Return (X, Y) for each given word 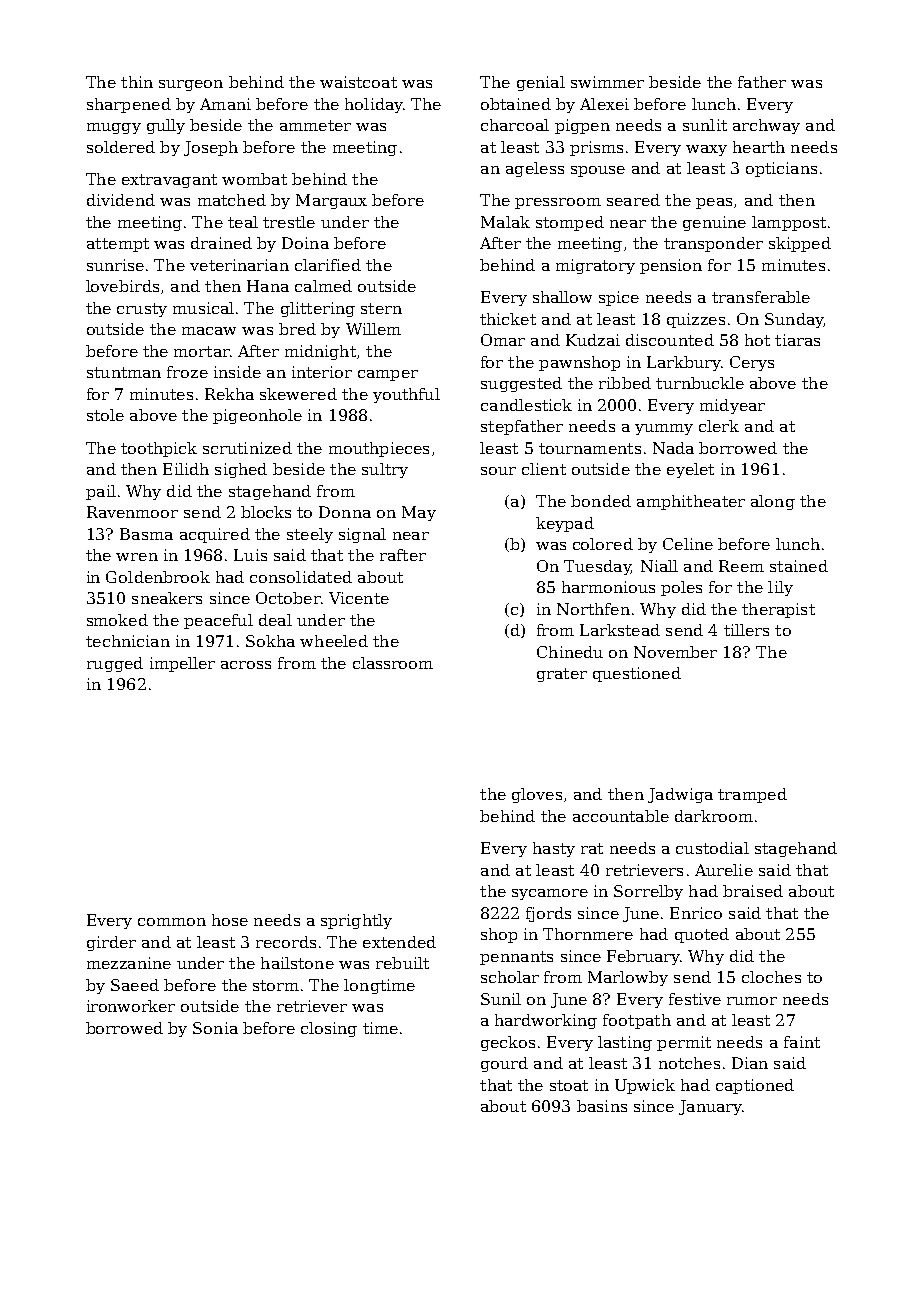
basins (602, 1106)
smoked (117, 620)
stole (105, 415)
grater (562, 675)
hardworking (546, 1021)
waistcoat (358, 82)
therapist (778, 610)
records (286, 942)
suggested (521, 384)
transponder (713, 244)
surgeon (191, 85)
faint (802, 1042)
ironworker (131, 1006)
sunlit (705, 125)
